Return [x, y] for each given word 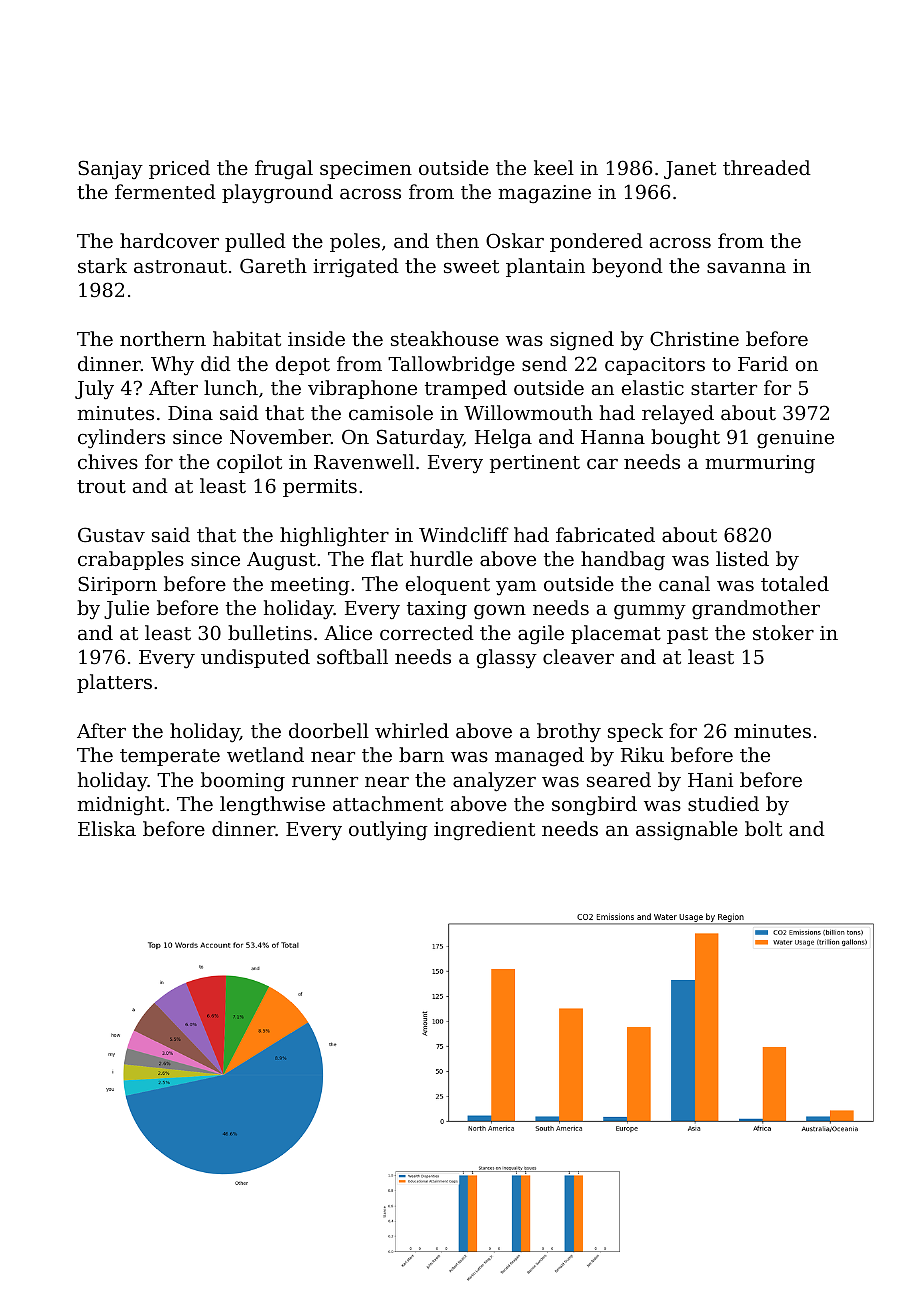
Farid [763, 363]
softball [352, 656]
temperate [170, 757]
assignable [687, 831]
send [544, 363]
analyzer [494, 782]
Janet [690, 170]
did [216, 363]
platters [114, 683]
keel [554, 167]
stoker [783, 632]
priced [179, 169]
